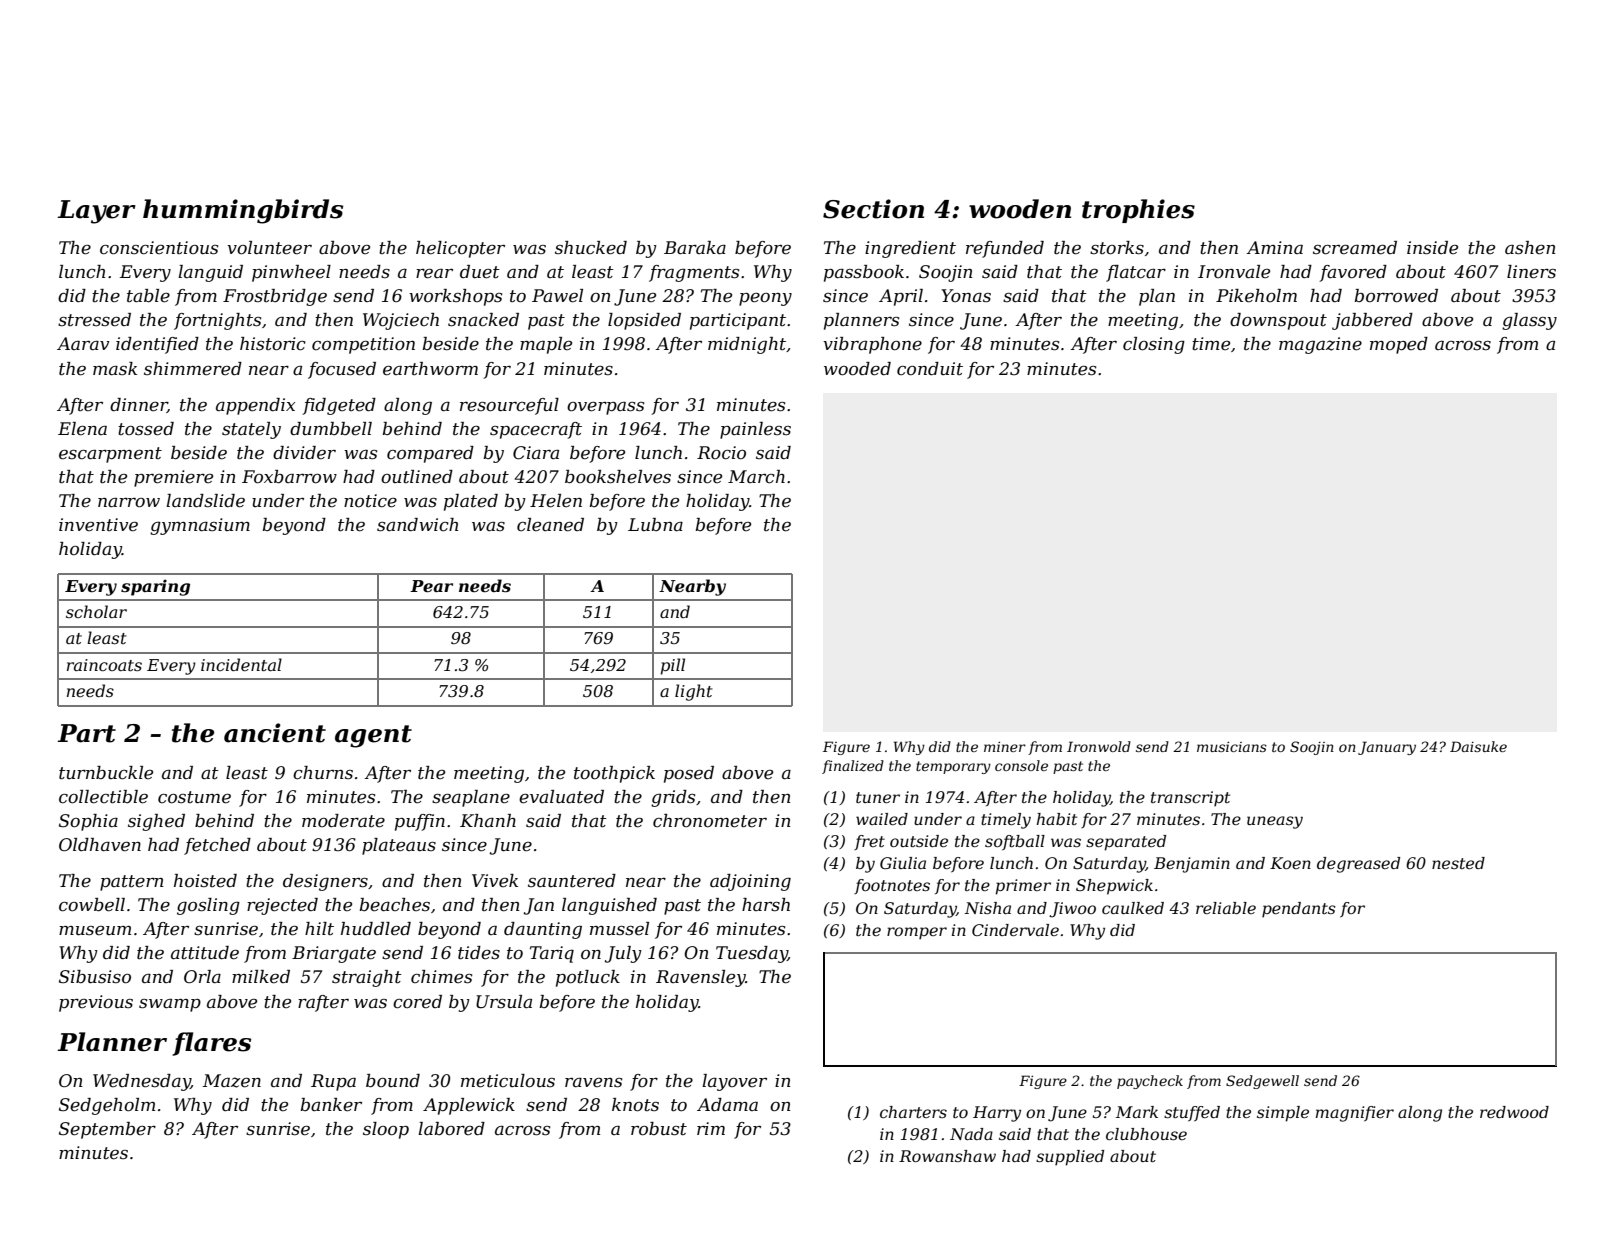 The image size is (1615, 1248). Describe the element at coordinates (605, 408) in the screenshot. I see `overpass` at that location.
